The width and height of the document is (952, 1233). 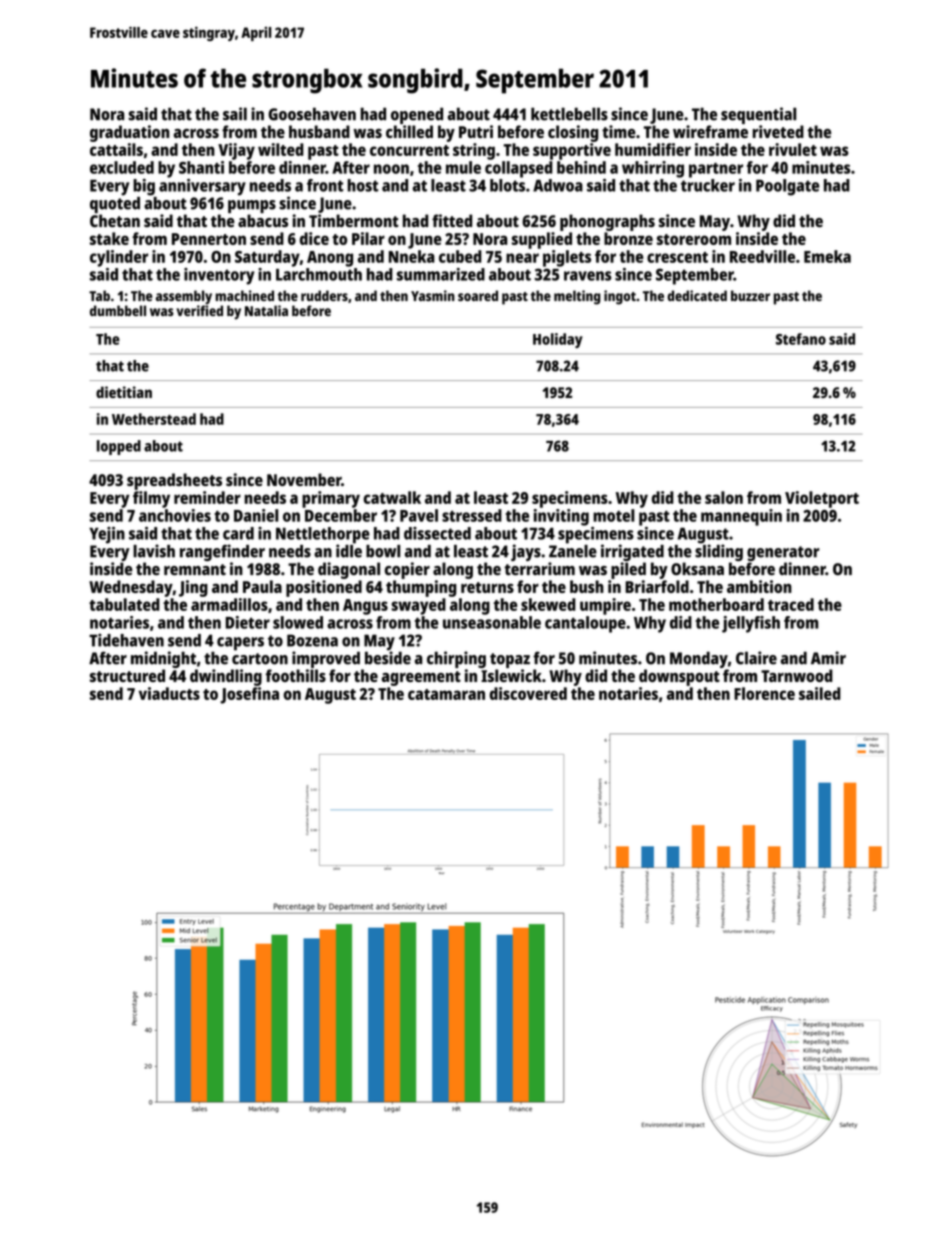 What do you see at coordinates (324, 295) in the document?
I see `rudders` at bounding box center [324, 295].
